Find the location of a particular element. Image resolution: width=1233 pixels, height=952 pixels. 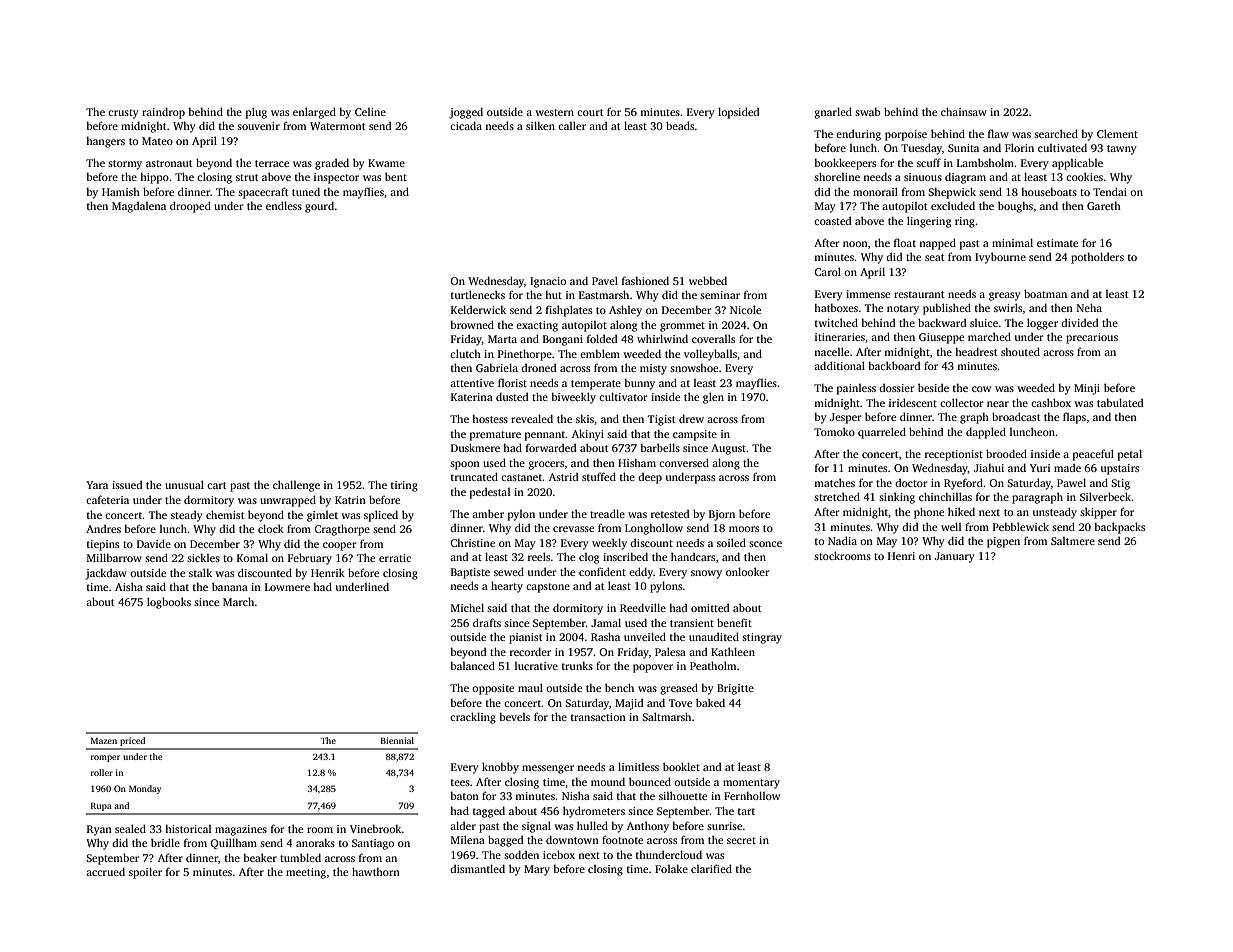

January is located at coordinates (955, 557).
